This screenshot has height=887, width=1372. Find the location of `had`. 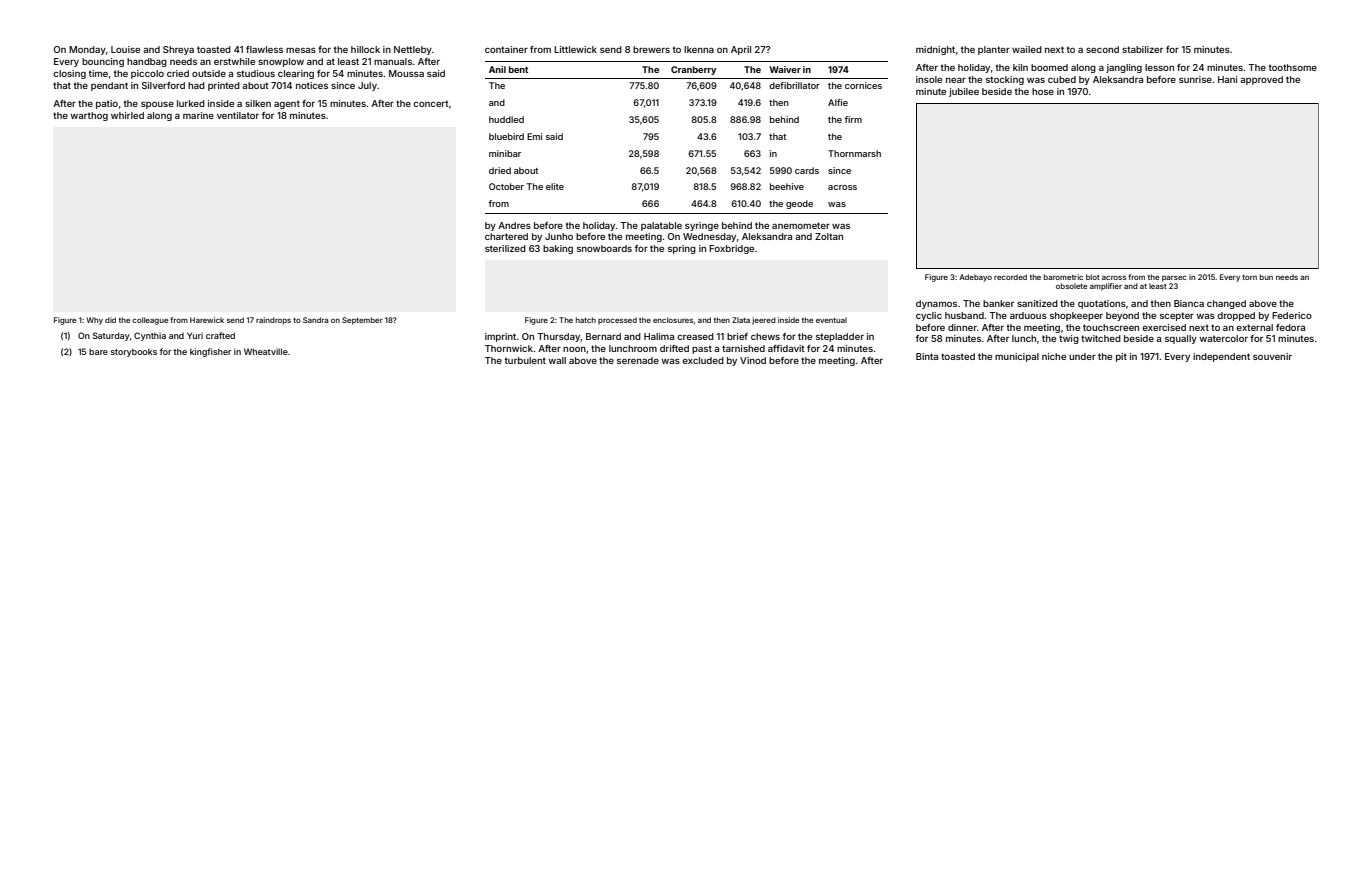

had is located at coordinates (196, 85).
